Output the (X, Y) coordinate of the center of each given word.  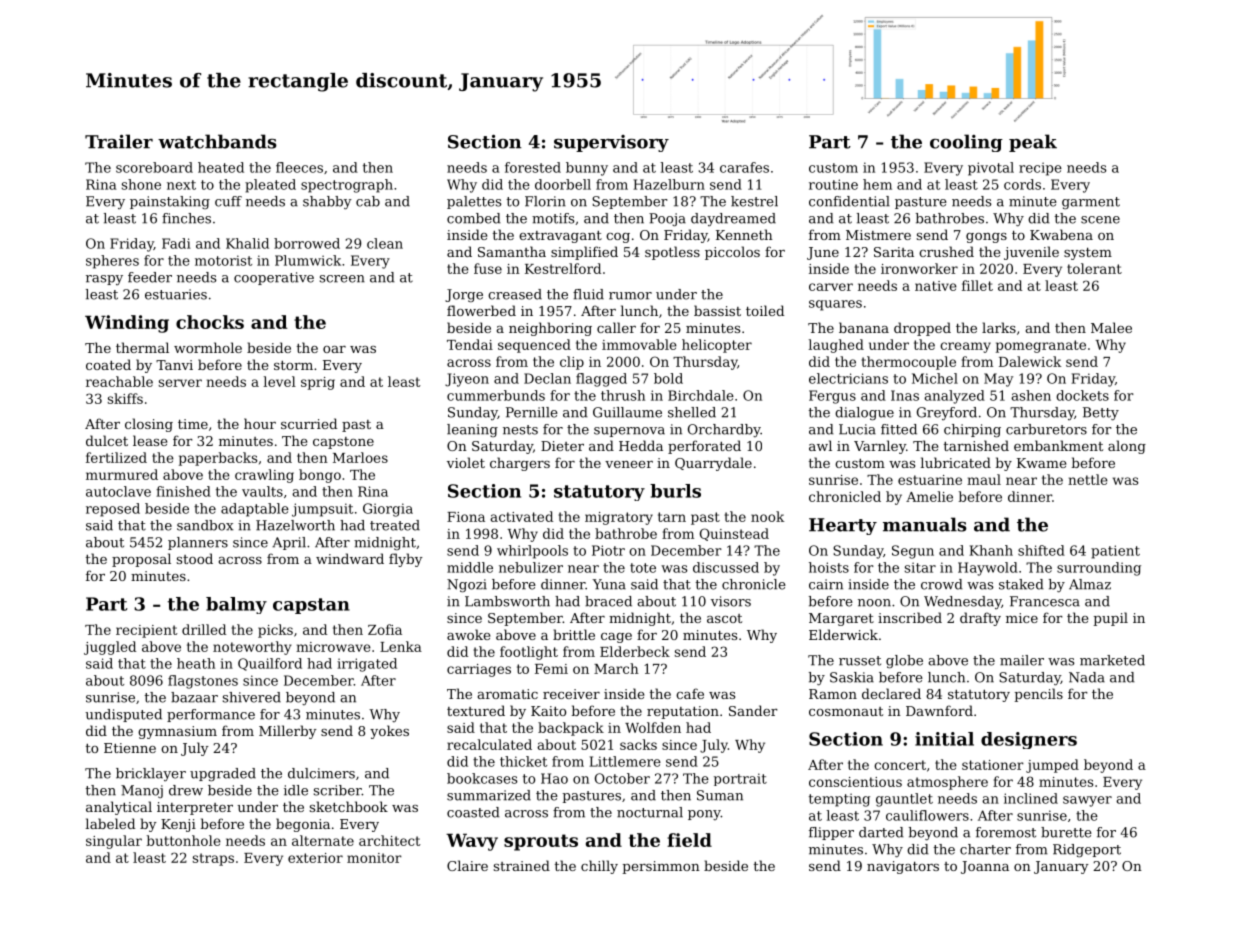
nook (767, 516)
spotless (672, 253)
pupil (1110, 619)
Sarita (894, 252)
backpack (571, 729)
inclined (1031, 798)
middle (470, 567)
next (181, 185)
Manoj (142, 791)
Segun (913, 552)
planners (198, 543)
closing (149, 425)
